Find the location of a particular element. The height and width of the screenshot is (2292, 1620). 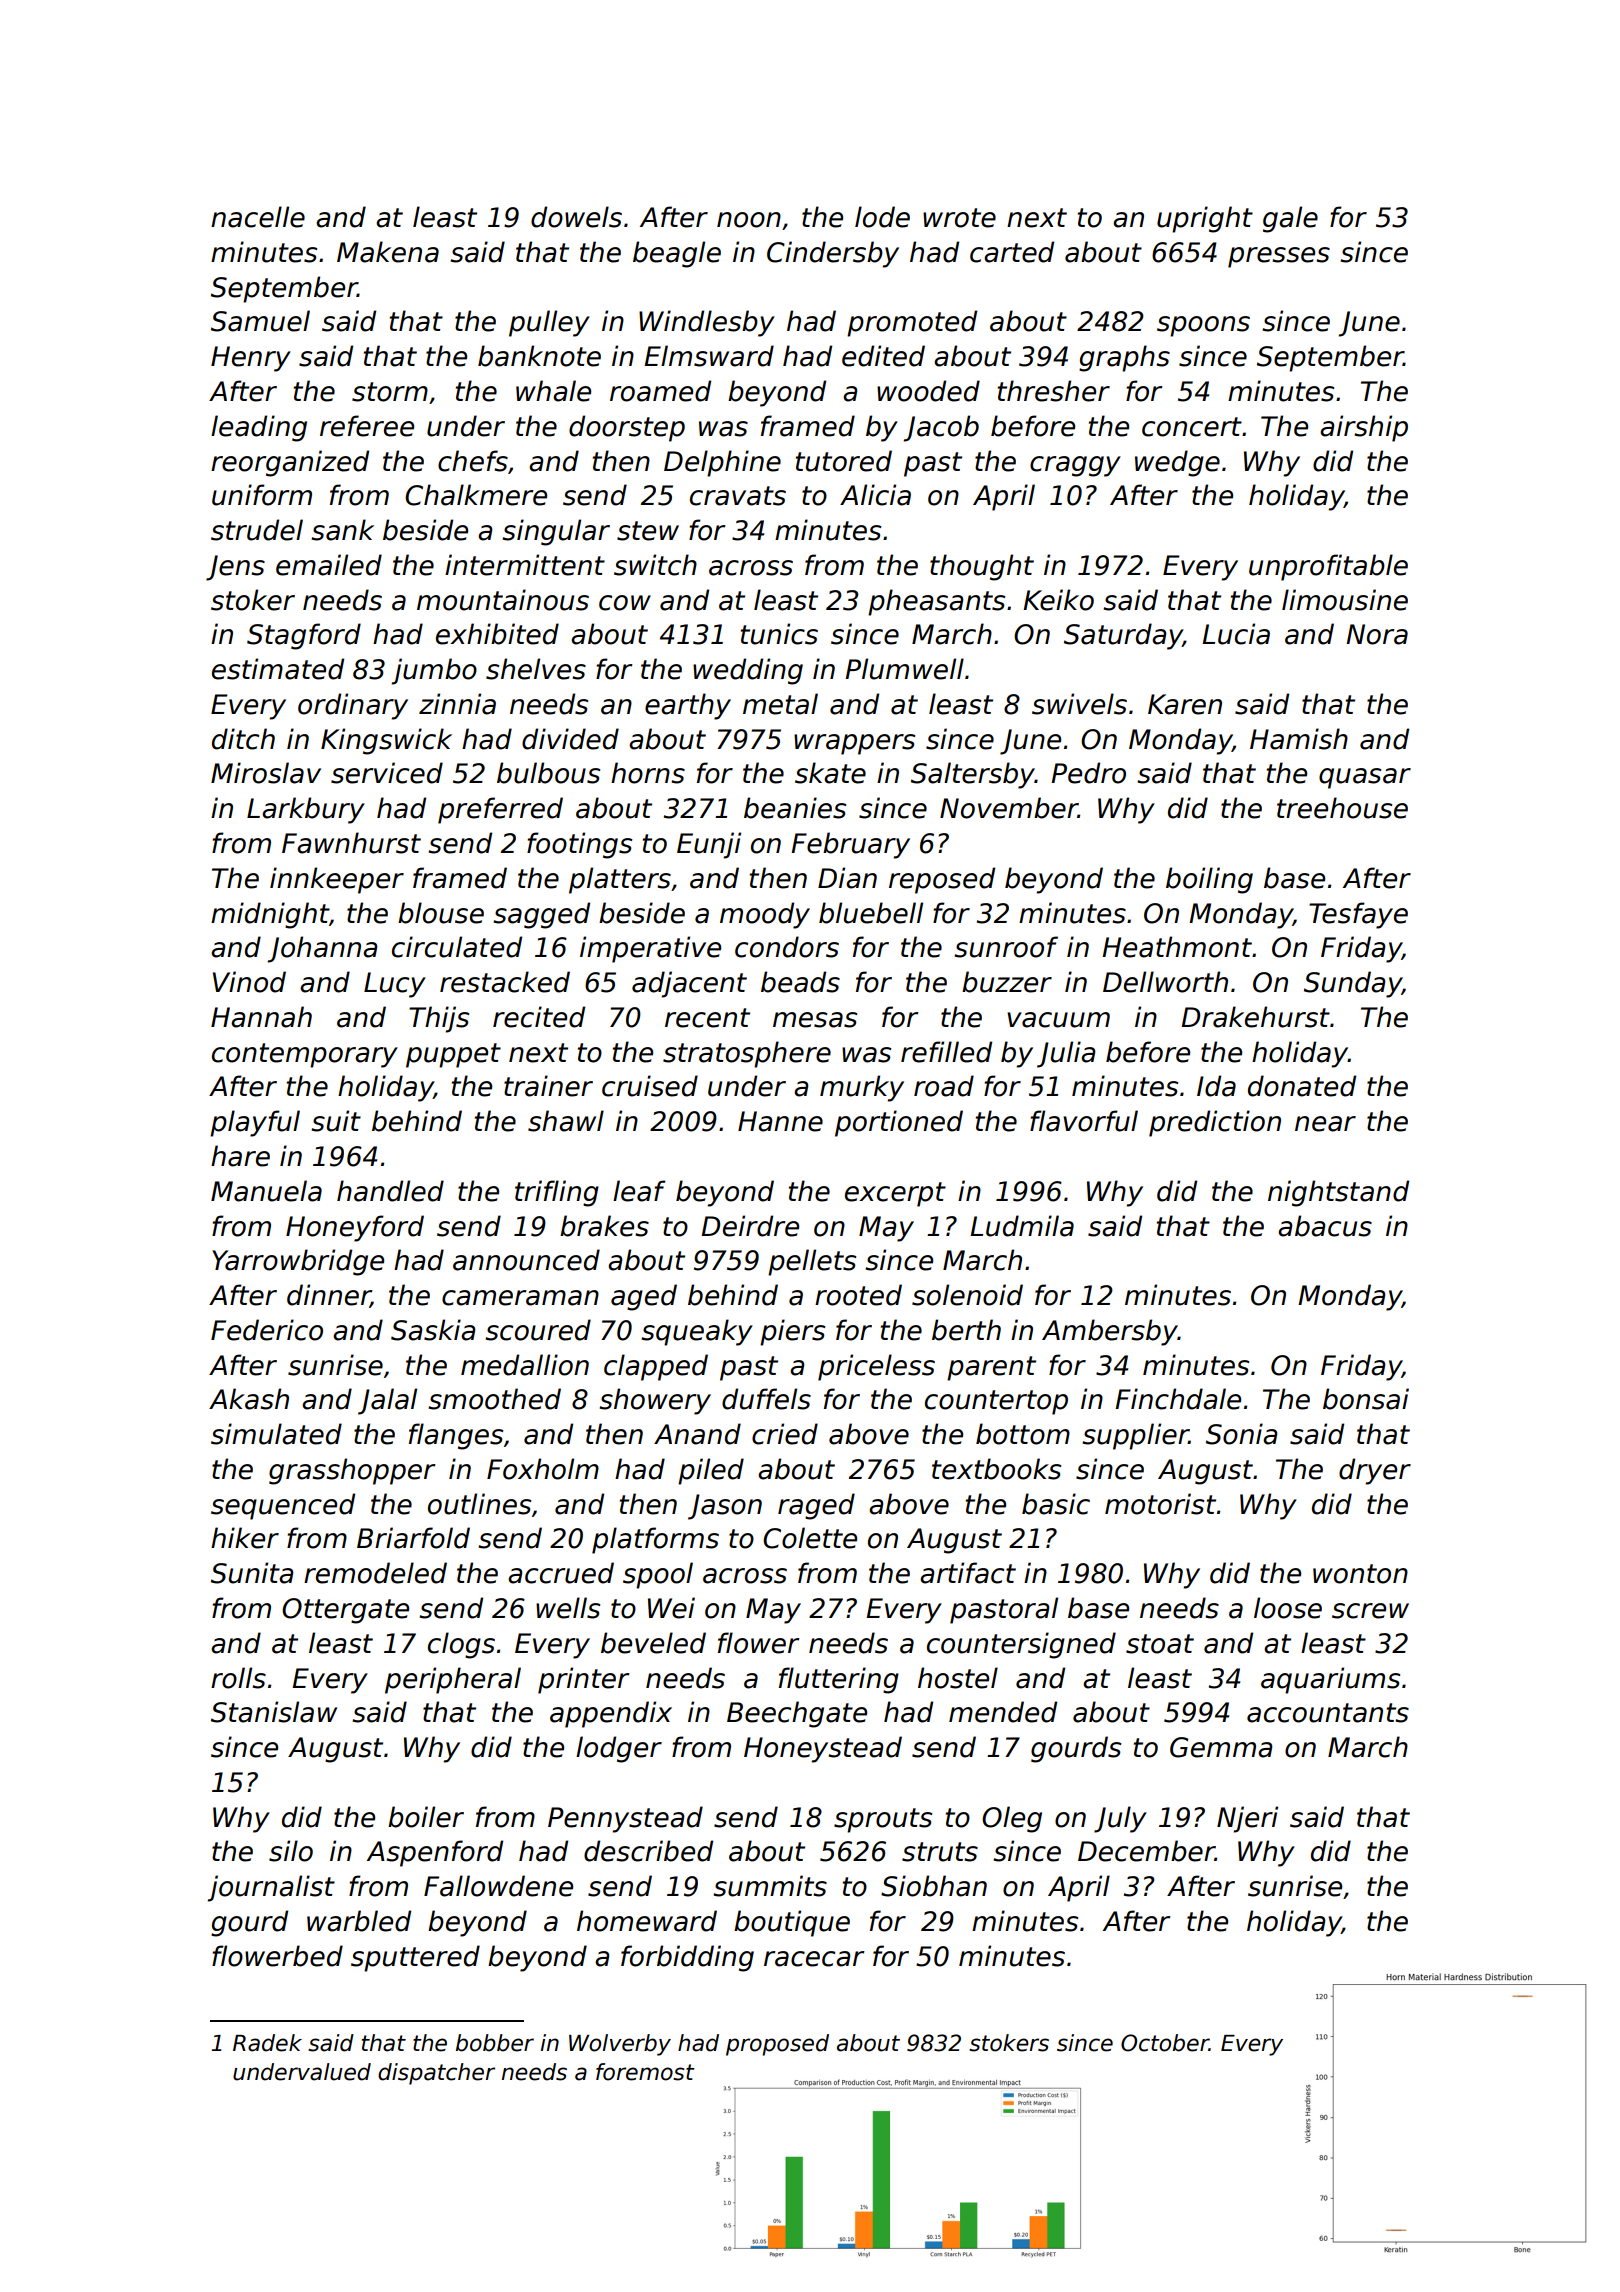

roamed is located at coordinates (660, 391).
